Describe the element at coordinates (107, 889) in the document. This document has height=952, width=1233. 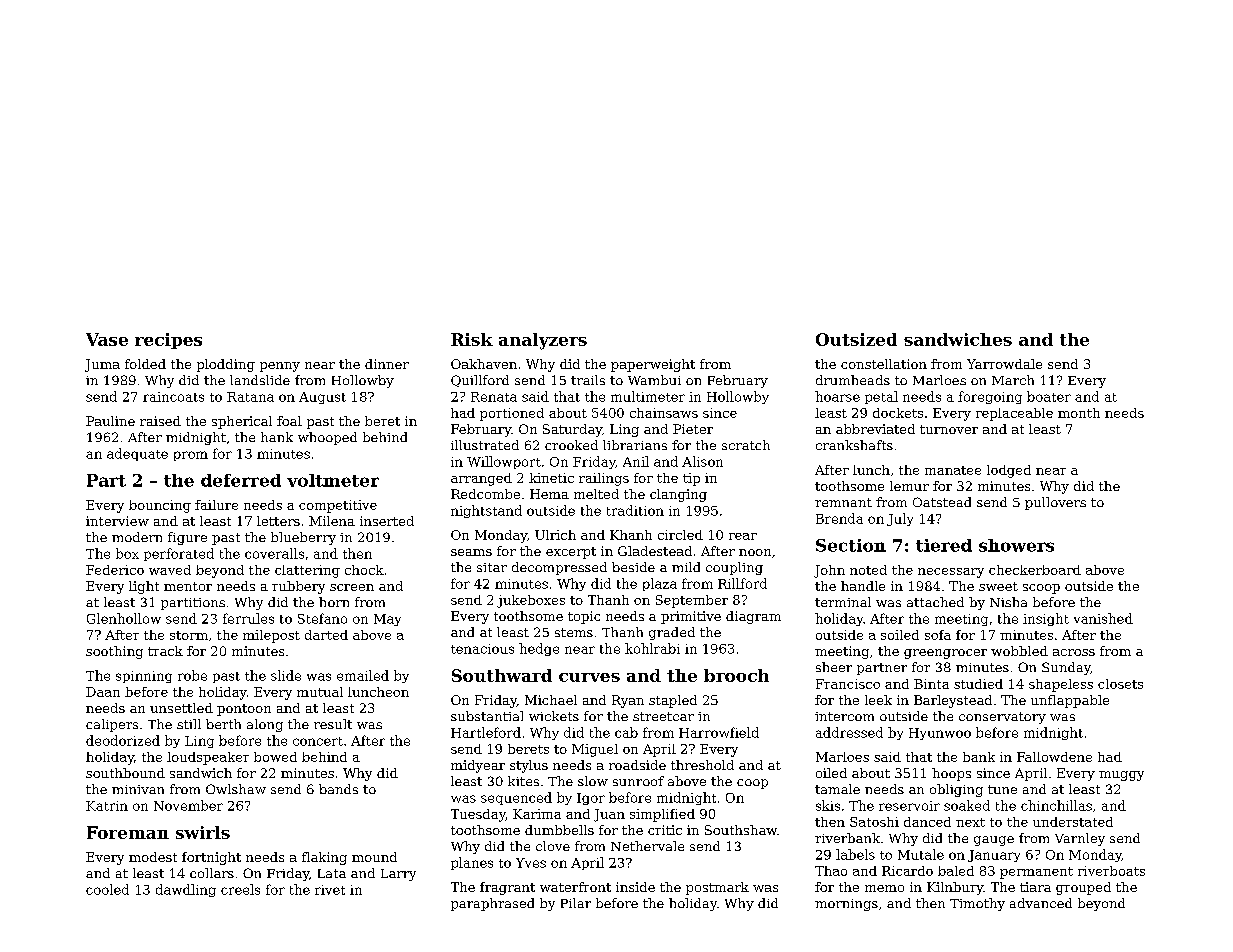
I see `cooled` at that location.
